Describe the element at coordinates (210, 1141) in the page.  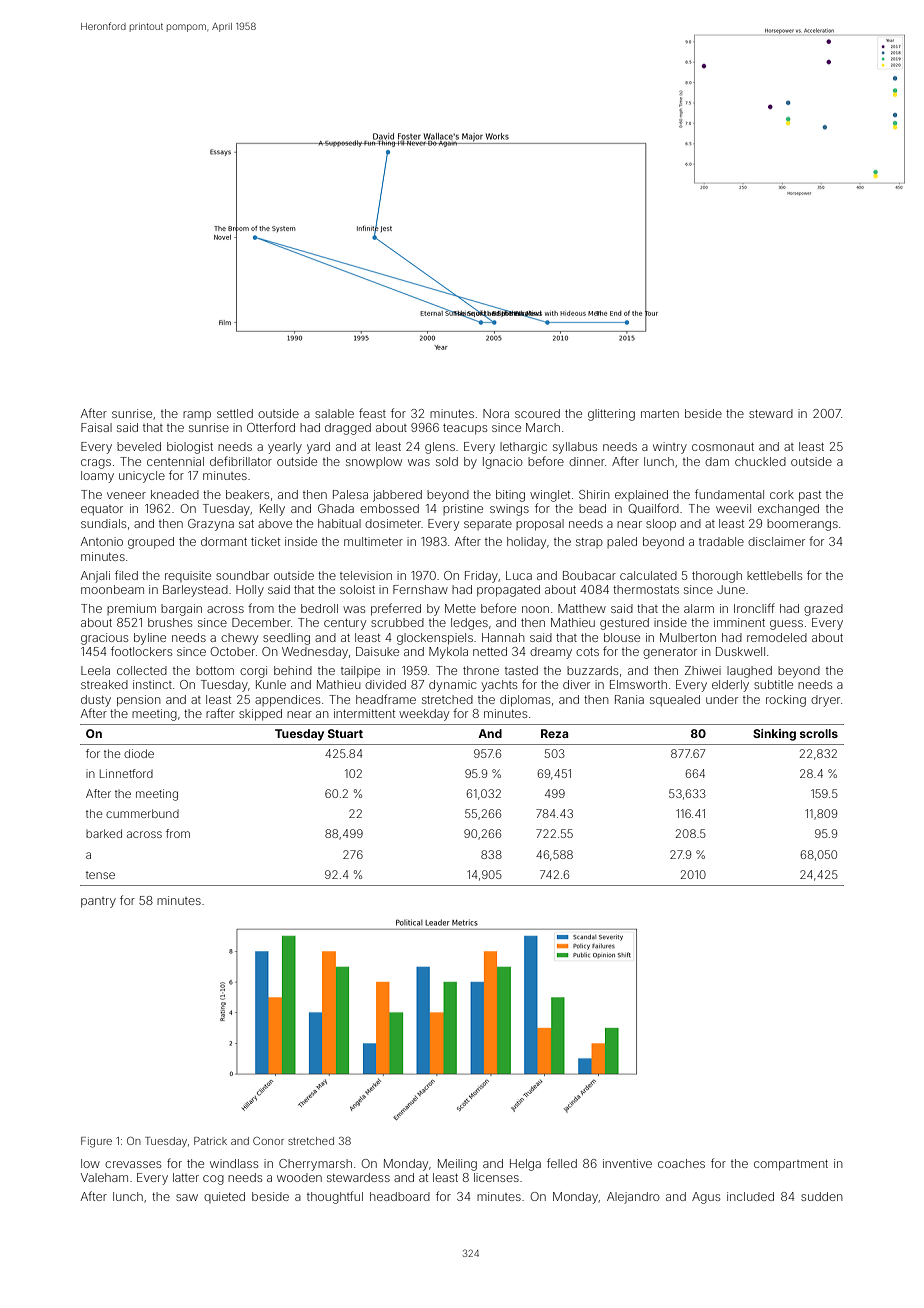
I see `Patrick` at that location.
